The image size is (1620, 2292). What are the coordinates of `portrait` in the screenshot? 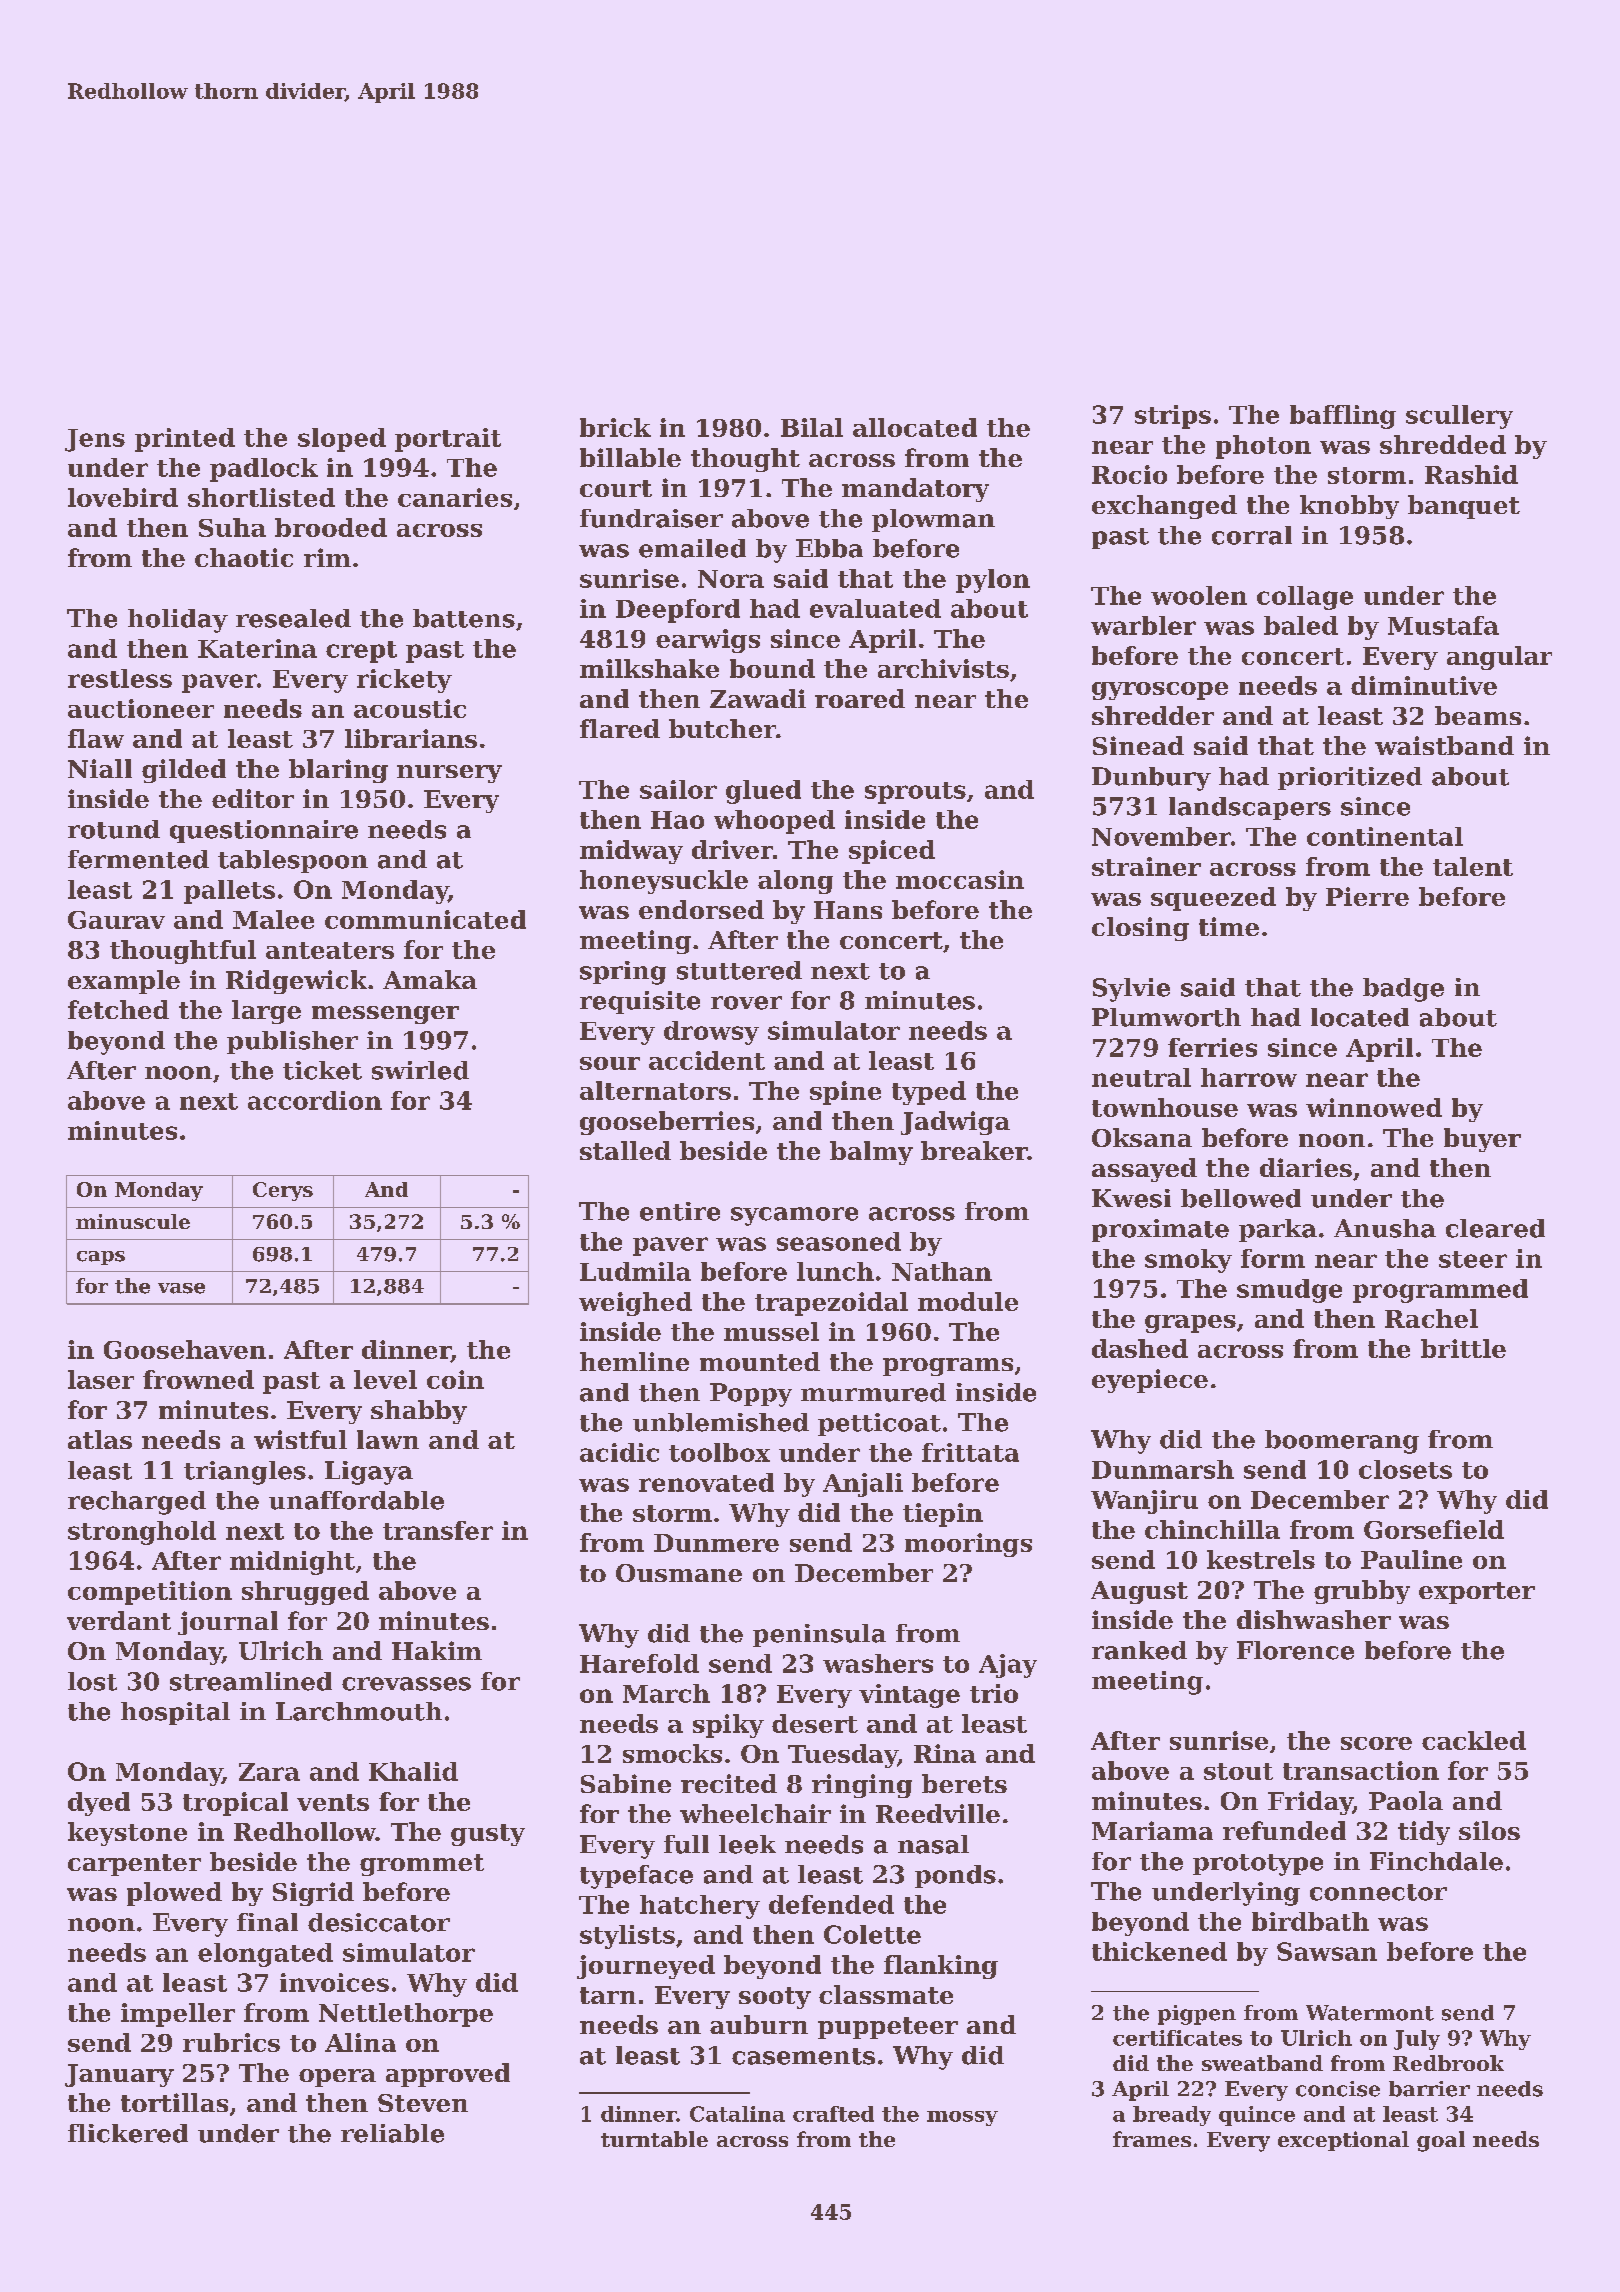 It's located at (448, 440).
